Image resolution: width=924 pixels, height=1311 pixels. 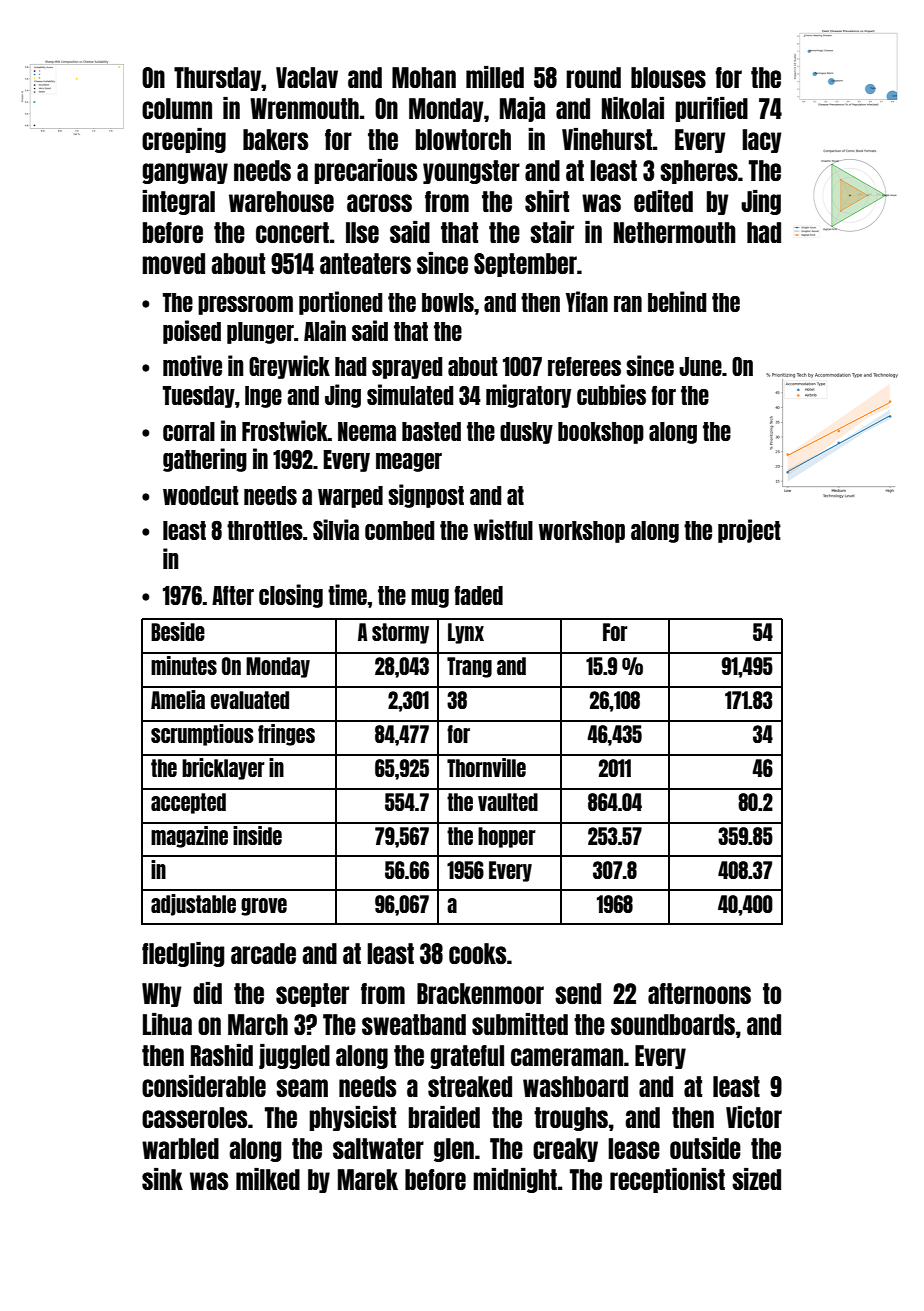 I want to click on integral, so click(x=178, y=202).
